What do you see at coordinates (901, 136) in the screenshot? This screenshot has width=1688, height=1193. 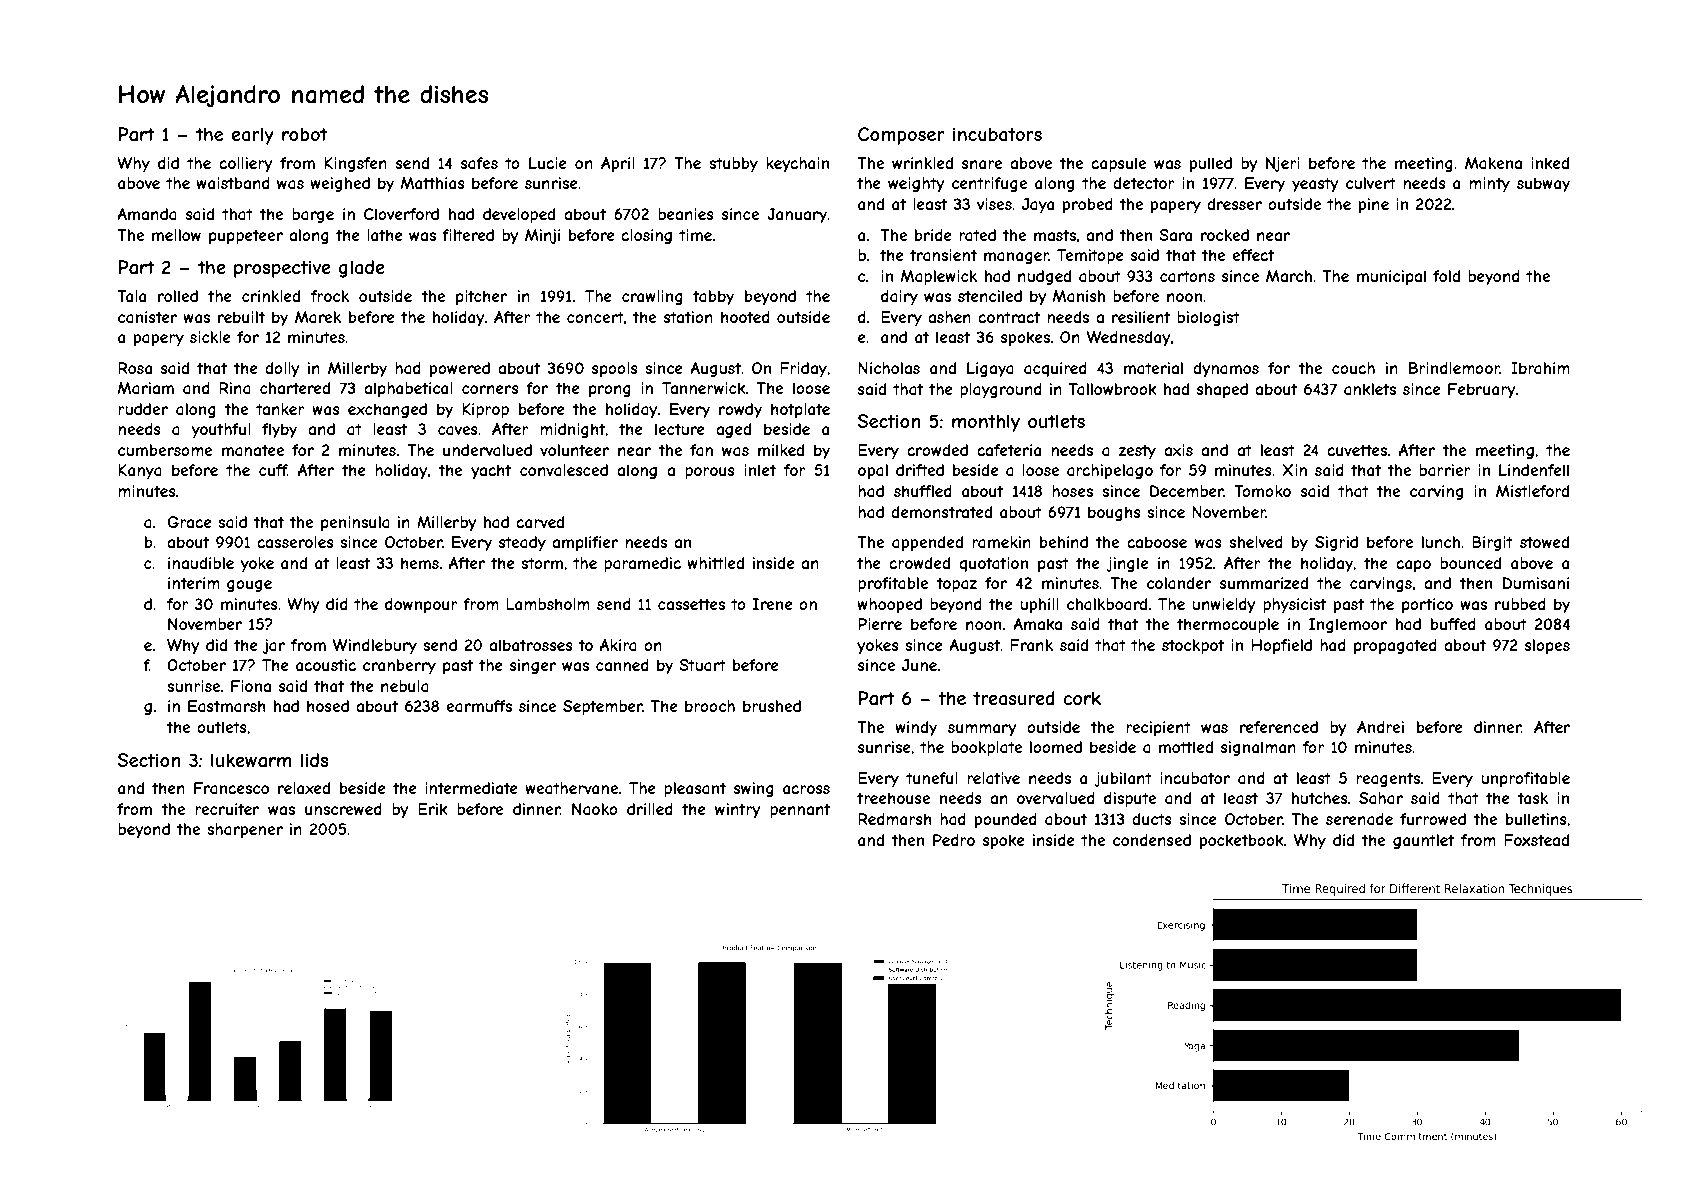 I see `Composer` at bounding box center [901, 136].
